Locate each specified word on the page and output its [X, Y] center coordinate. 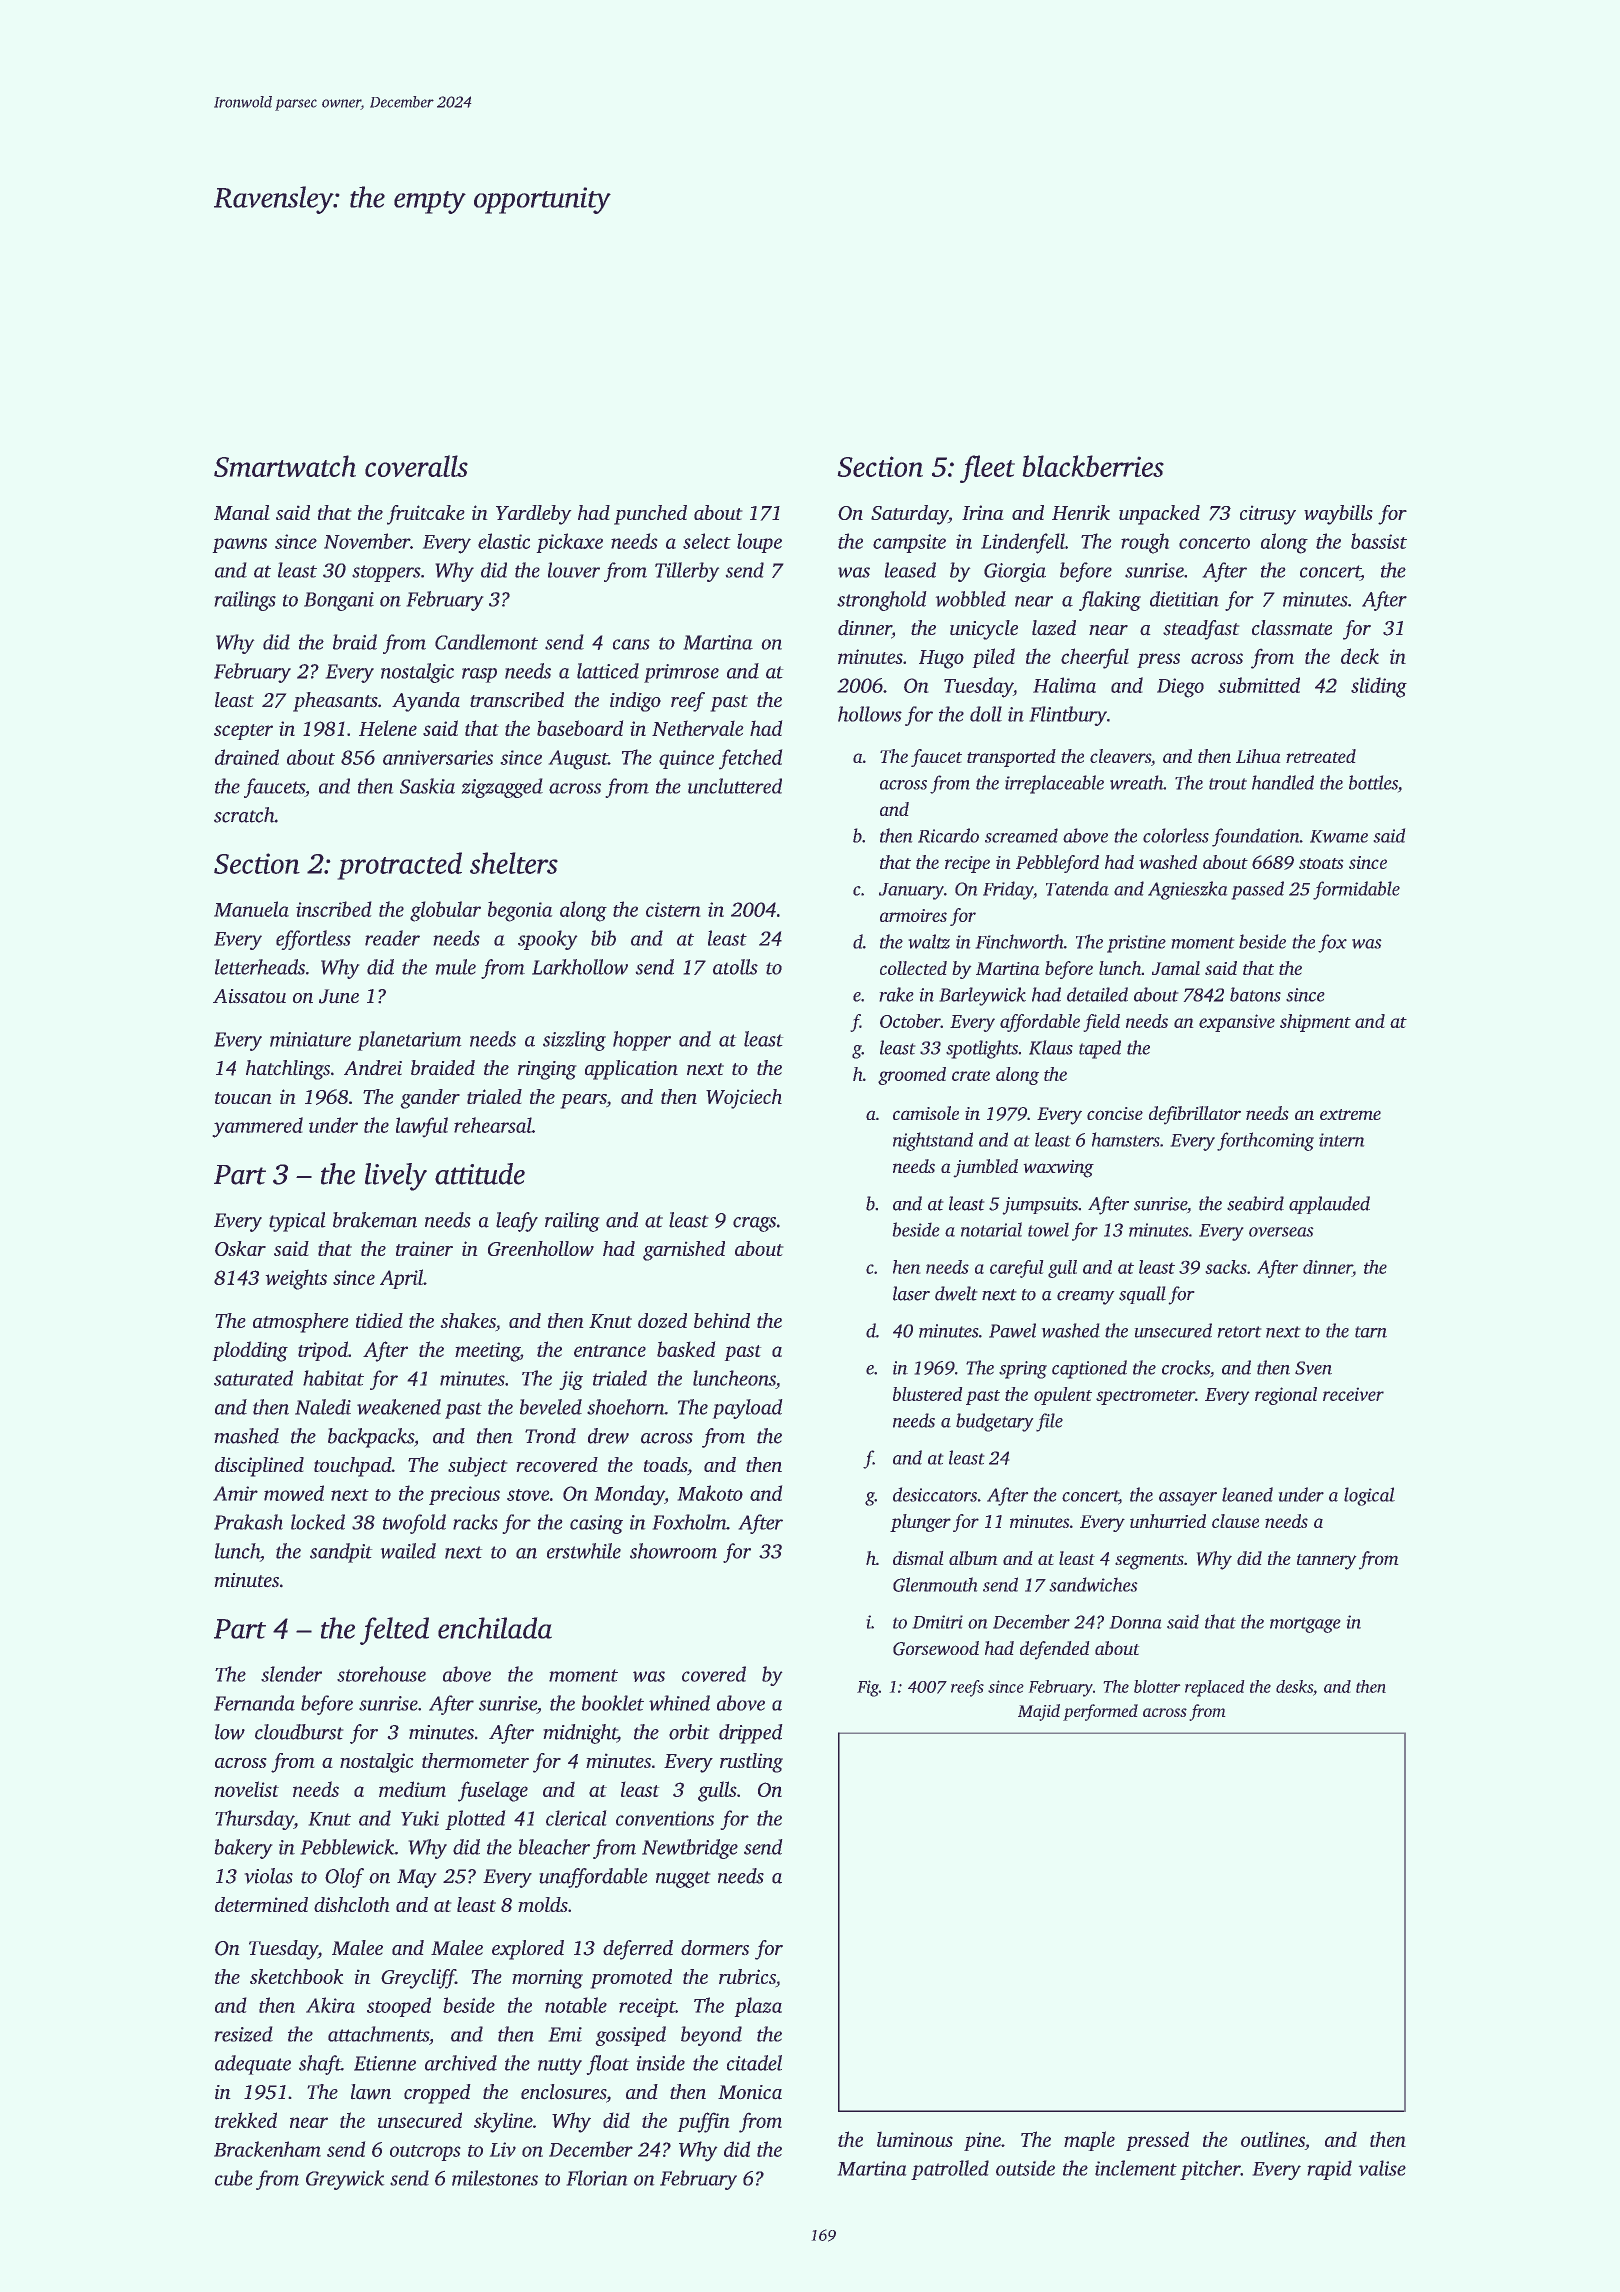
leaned [1247, 1494]
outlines [1273, 2139]
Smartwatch [285, 466]
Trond [550, 1436]
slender [291, 1674]
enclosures [563, 2092]
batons [1255, 994]
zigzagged [502, 788]
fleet [987, 469]
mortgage [1305, 1625]
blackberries [1093, 466]
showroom [673, 1551]
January [911, 891]
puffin [703, 2122]
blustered [928, 1394]
